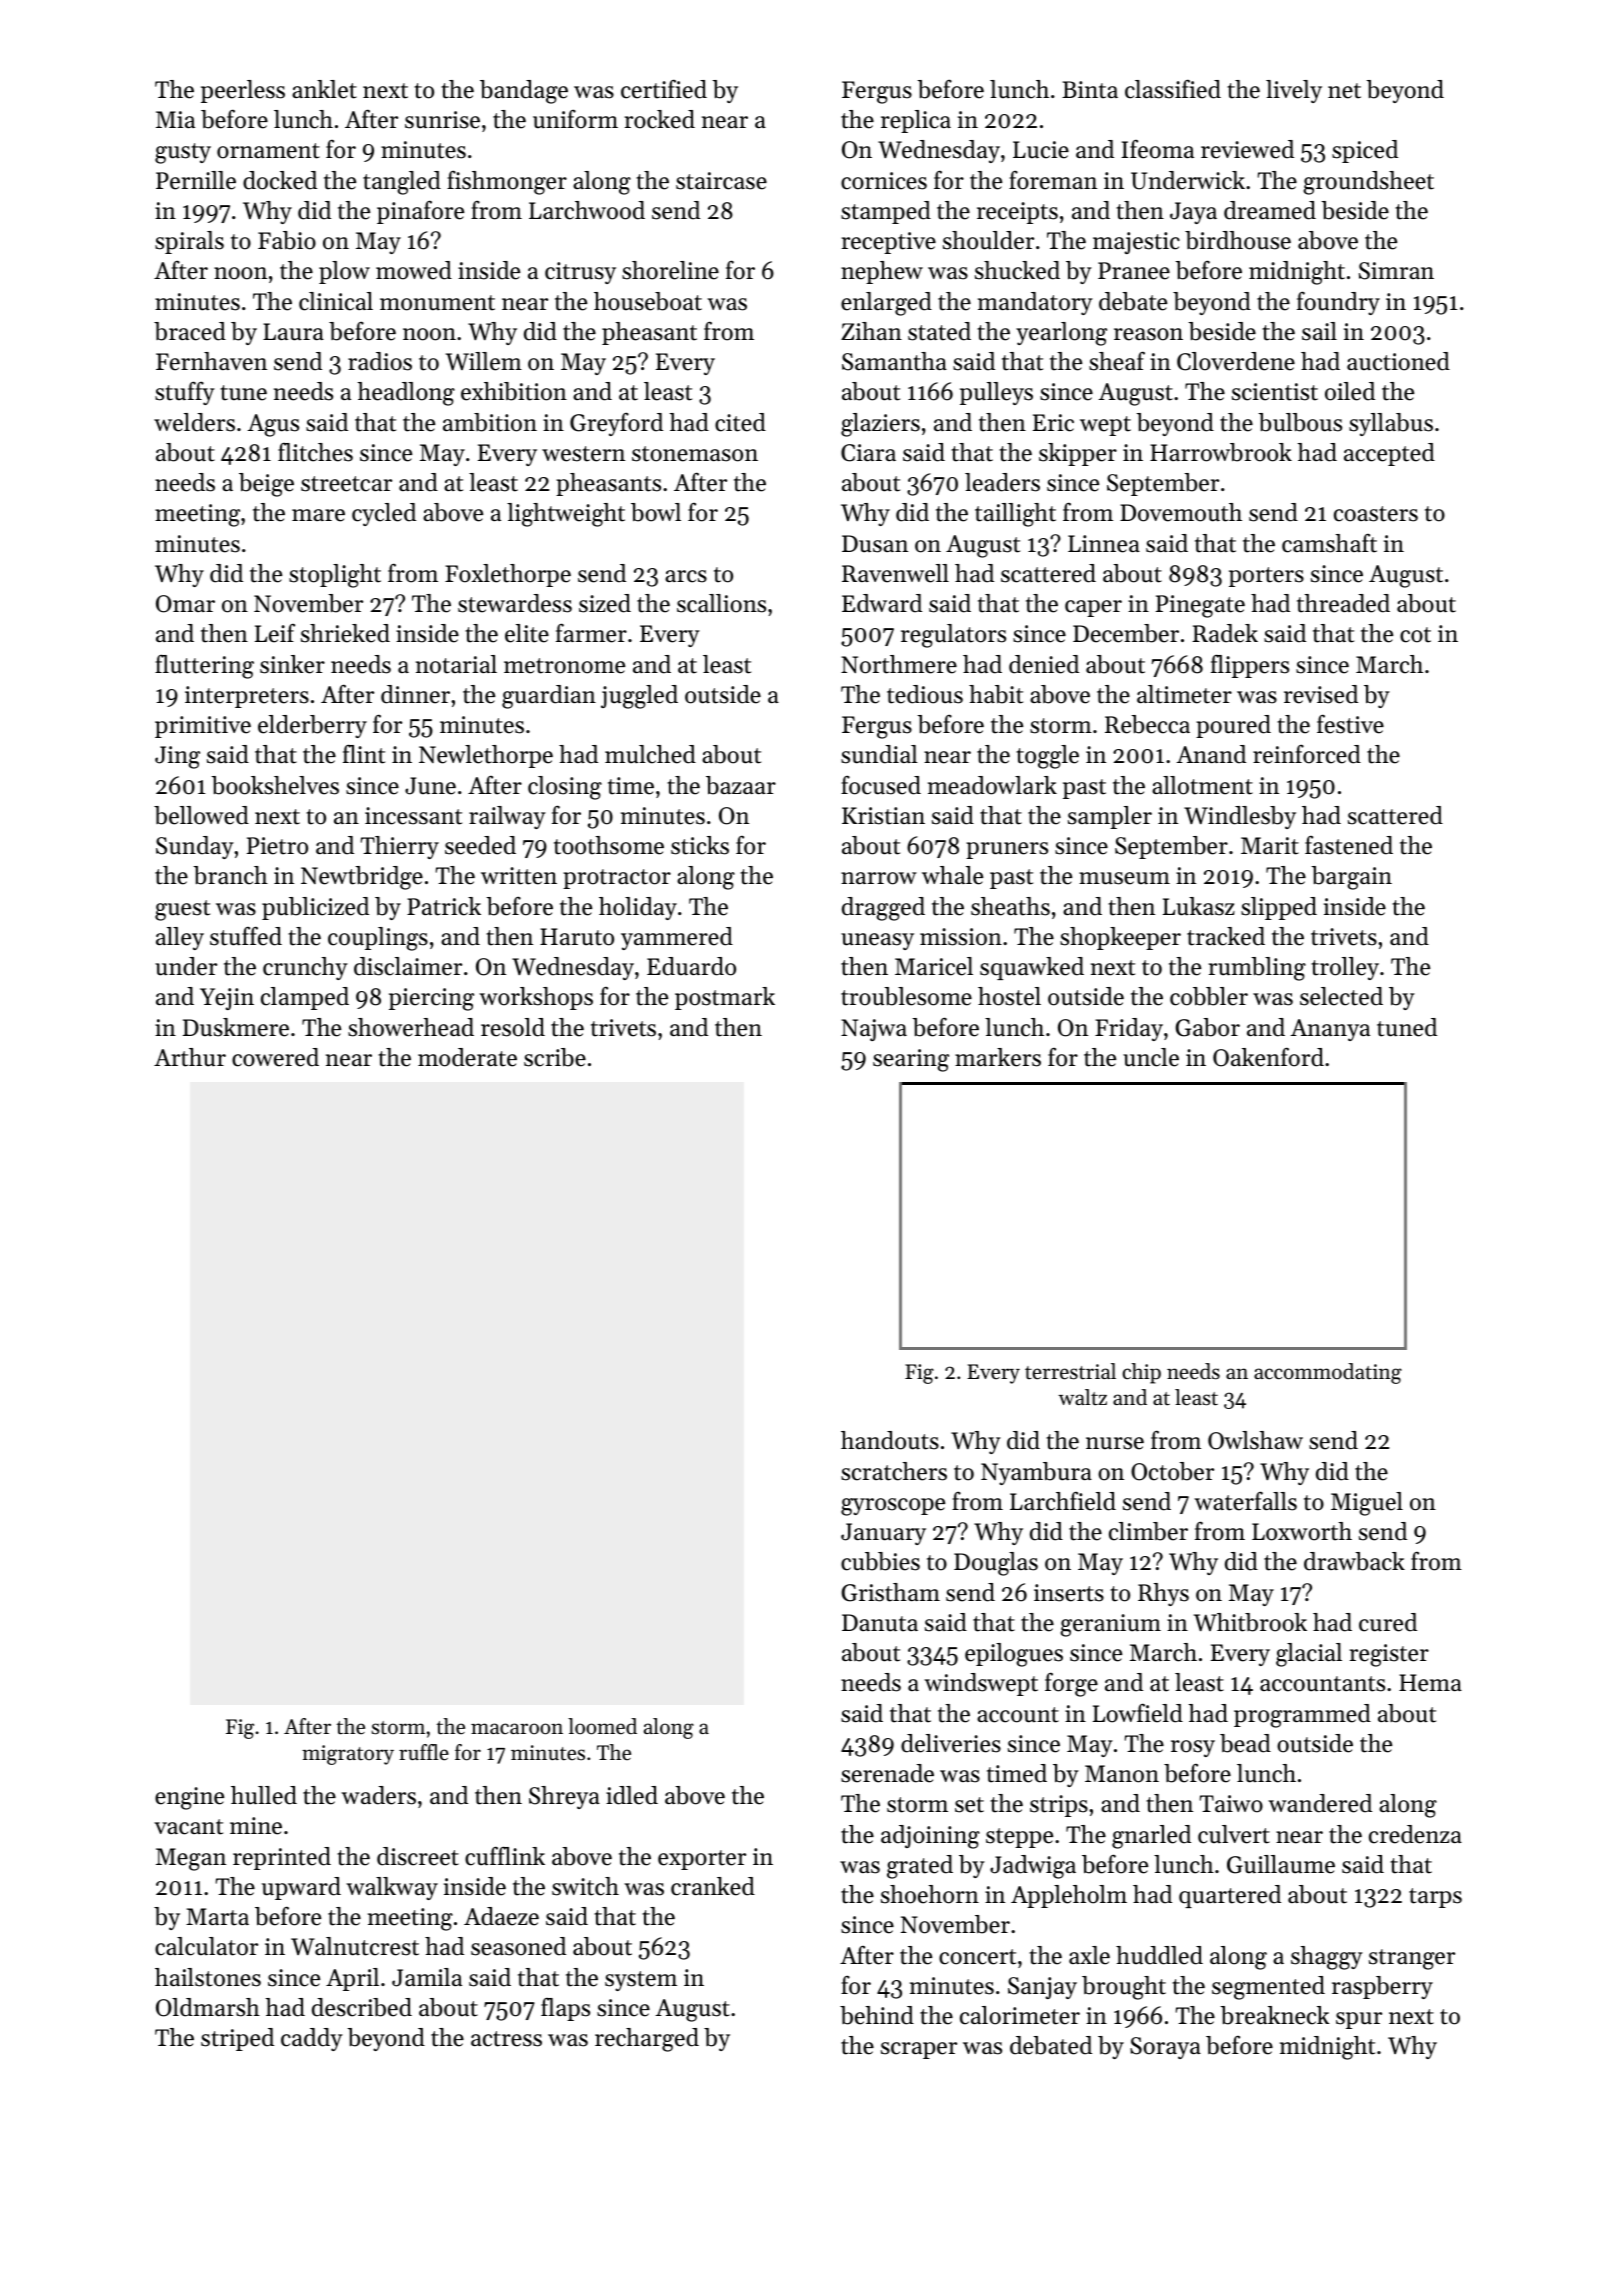 The width and height of the screenshot is (1620, 2292). What do you see at coordinates (348, 1755) in the screenshot?
I see `migratory` at bounding box center [348, 1755].
